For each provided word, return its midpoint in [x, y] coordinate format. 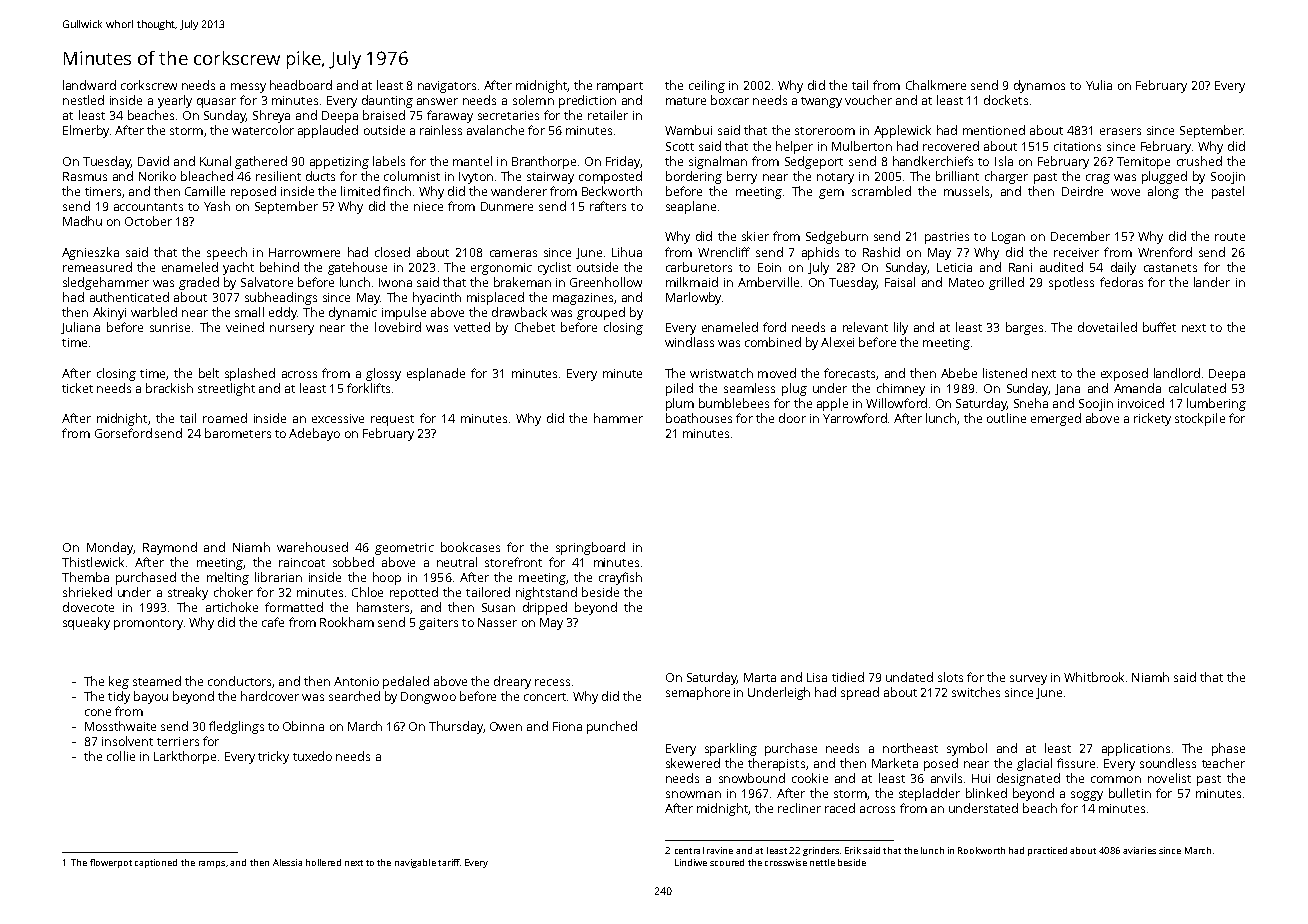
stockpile [1200, 419]
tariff [449, 862]
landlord [1177, 373]
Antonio [356, 681]
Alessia [287, 862]
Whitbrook [1094, 677]
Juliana [80, 328]
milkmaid [692, 282]
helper [794, 147]
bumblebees [734, 403]
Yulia [1099, 85]
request [392, 420]
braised [384, 115]
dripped [545, 608]
